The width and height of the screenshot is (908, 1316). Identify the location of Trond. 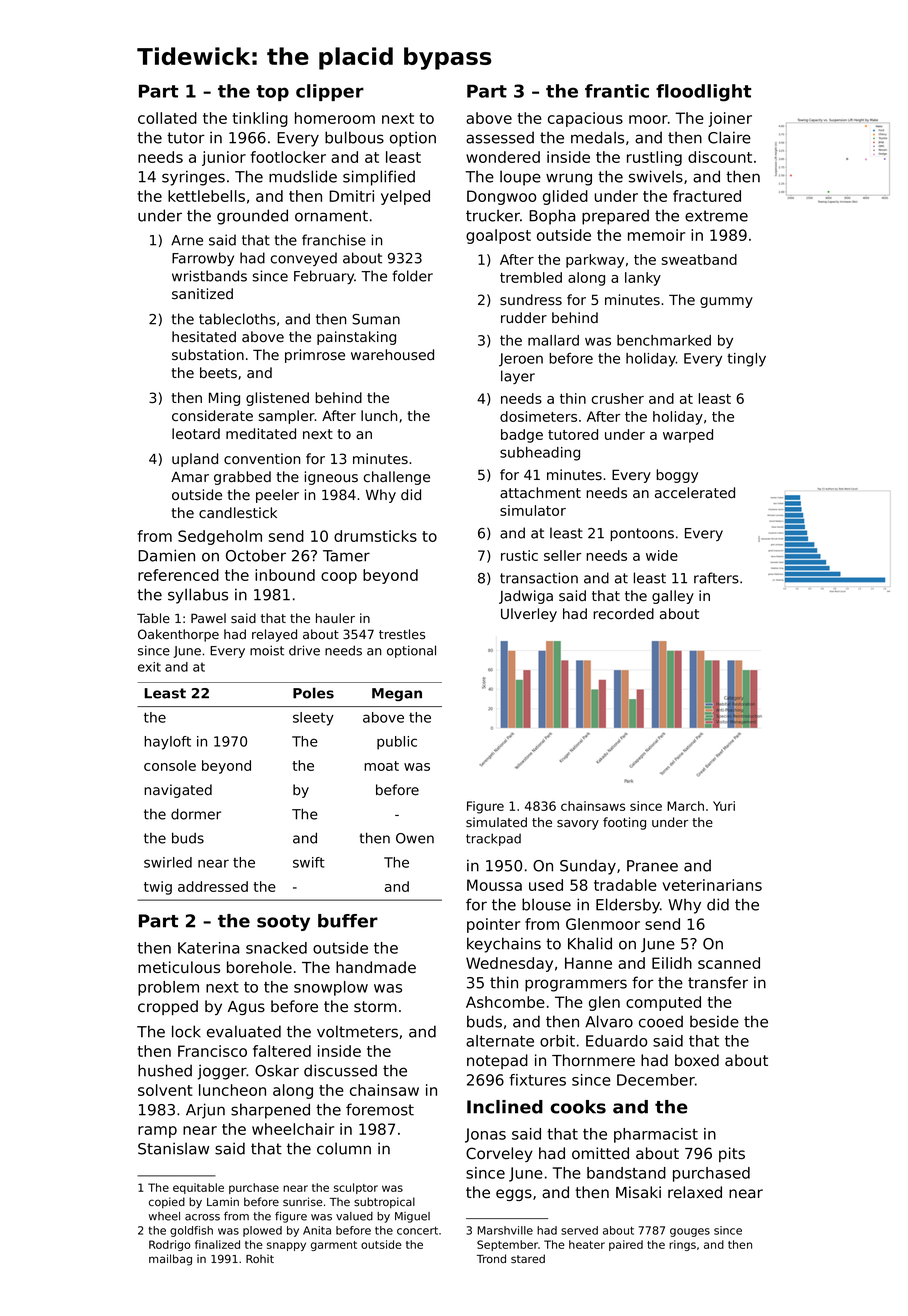
(491, 1258).
